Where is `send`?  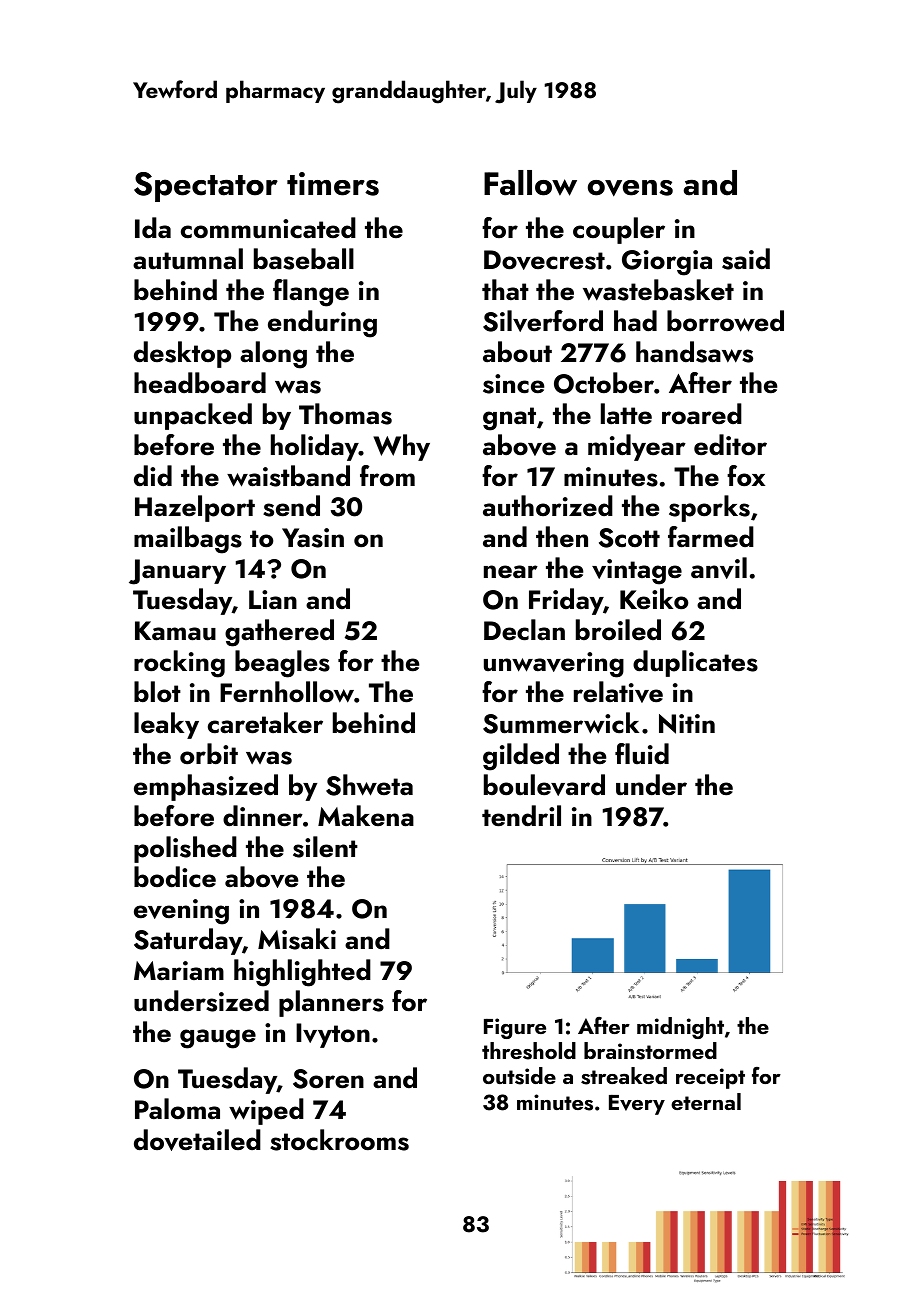
send is located at coordinates (291, 506).
